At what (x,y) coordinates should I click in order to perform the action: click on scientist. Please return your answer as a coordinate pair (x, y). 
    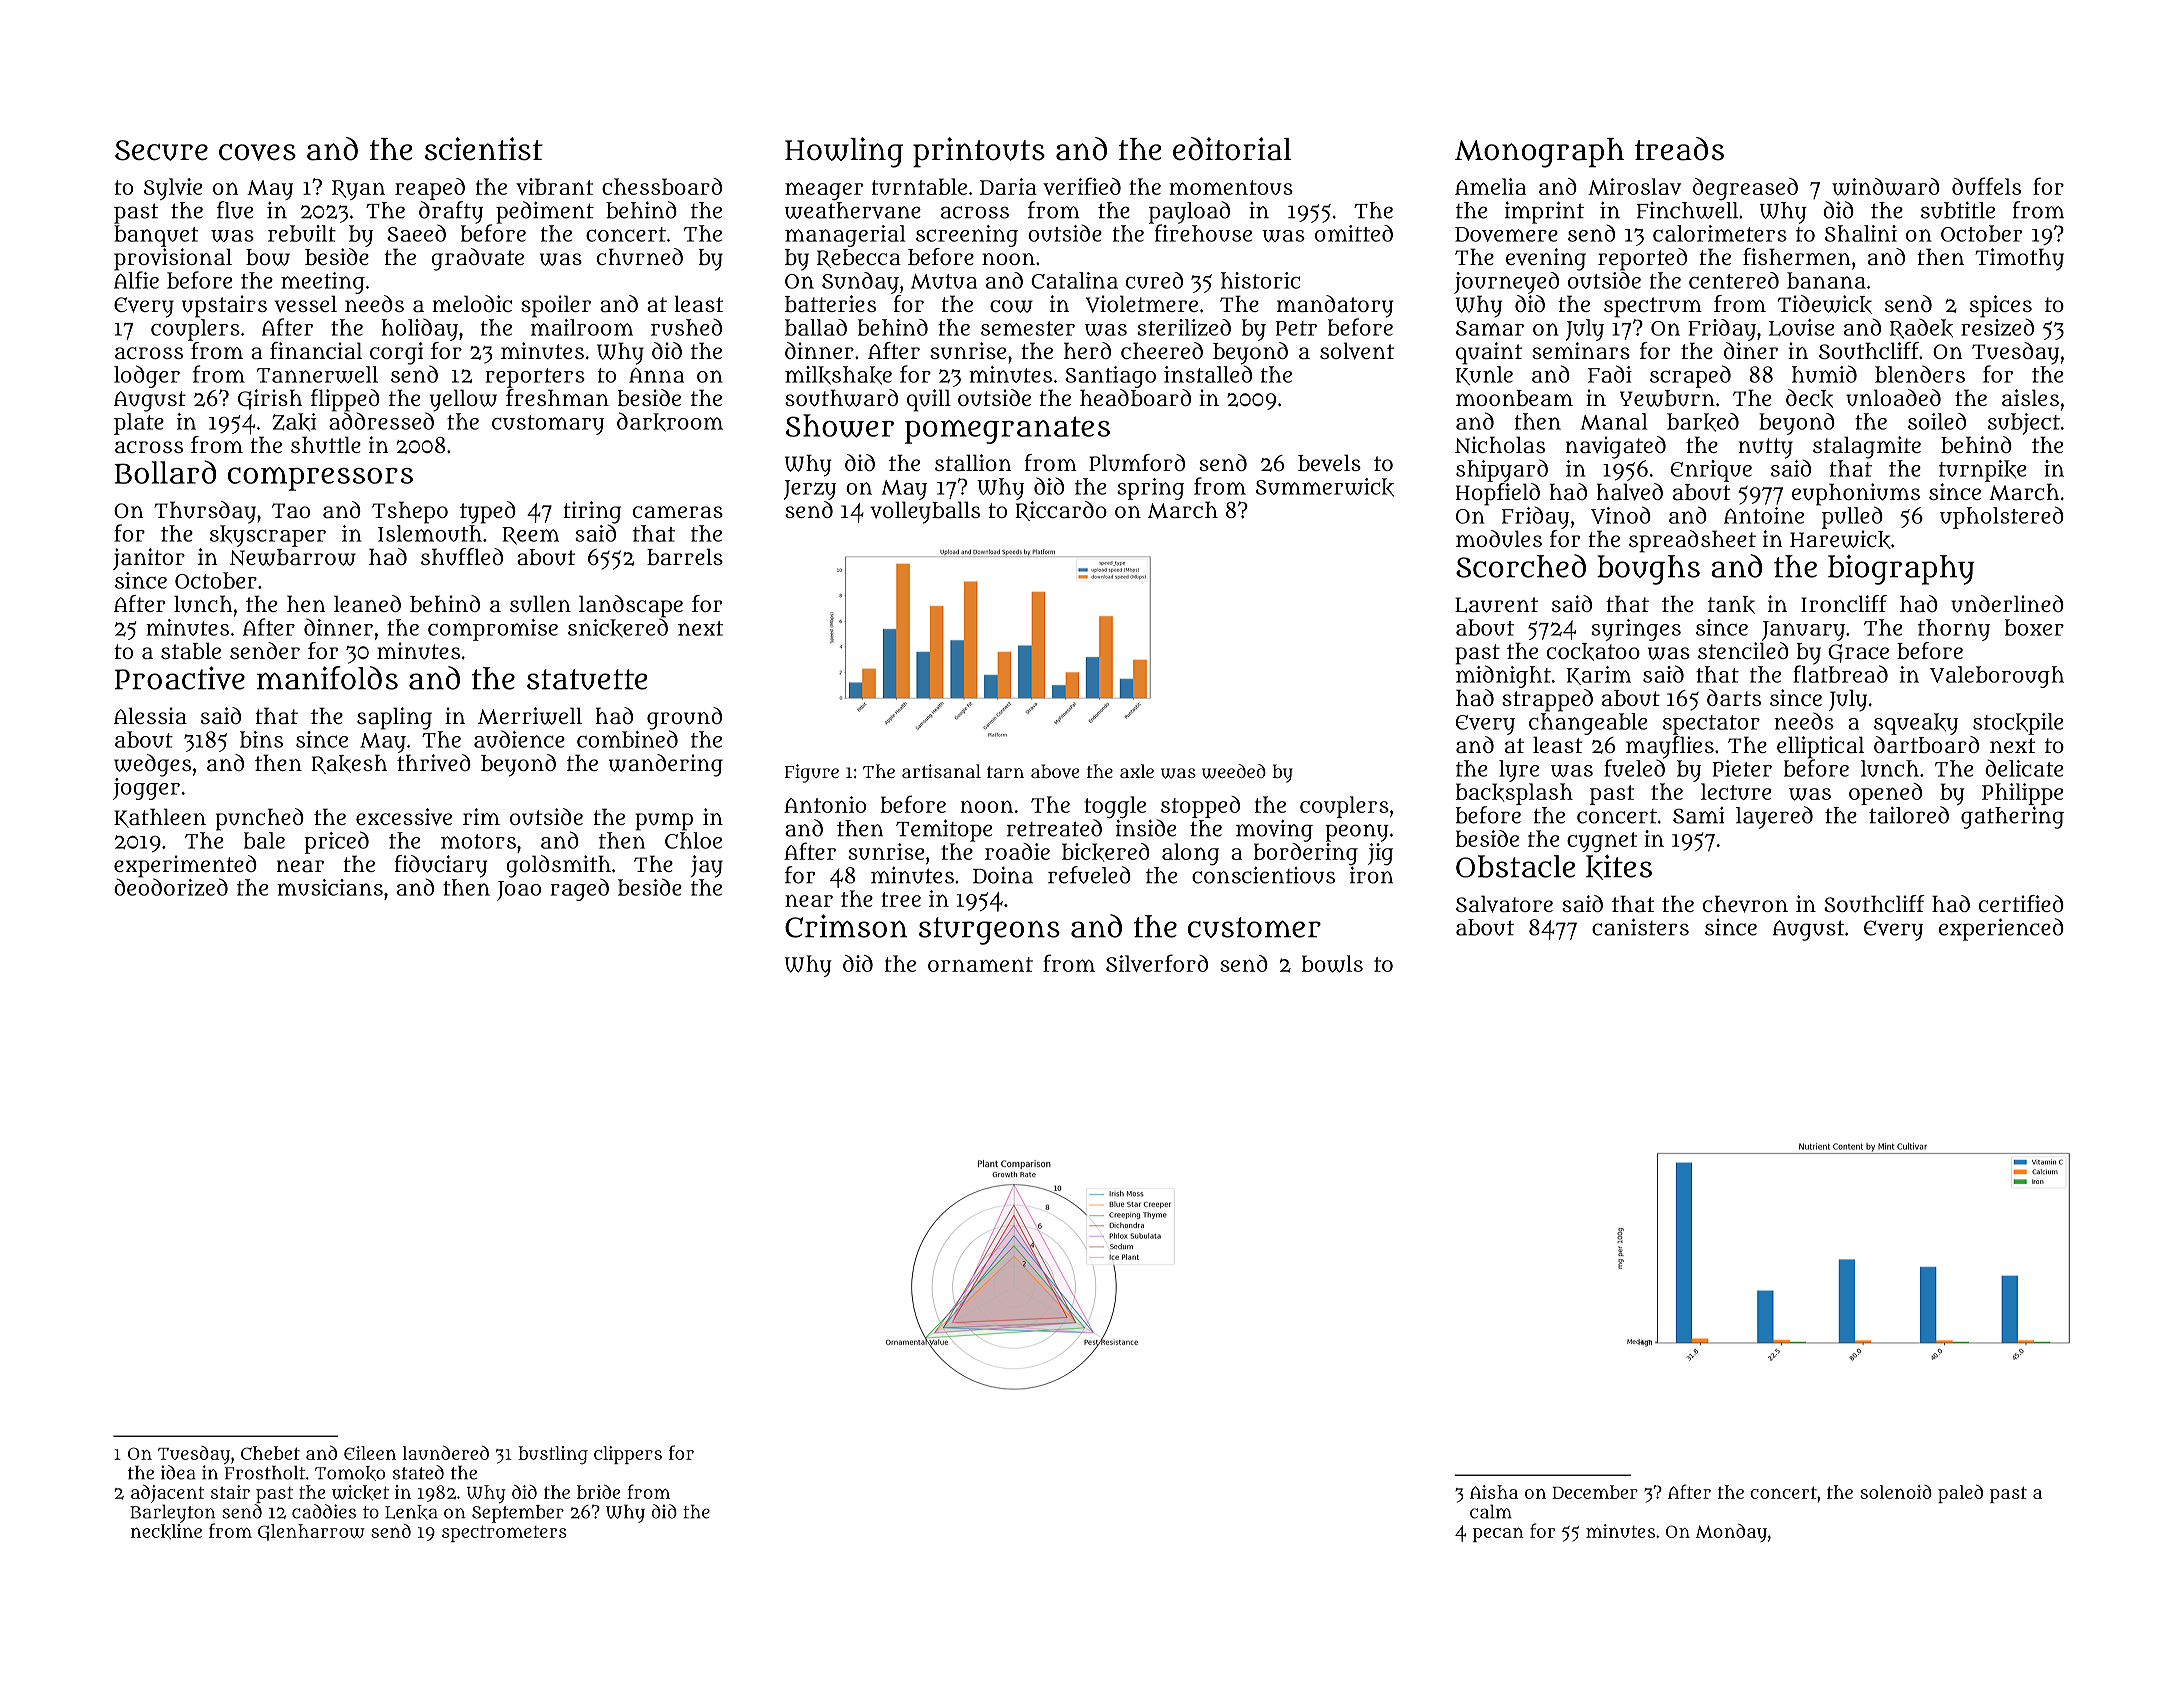
    Looking at the image, I should click on (484, 149).
